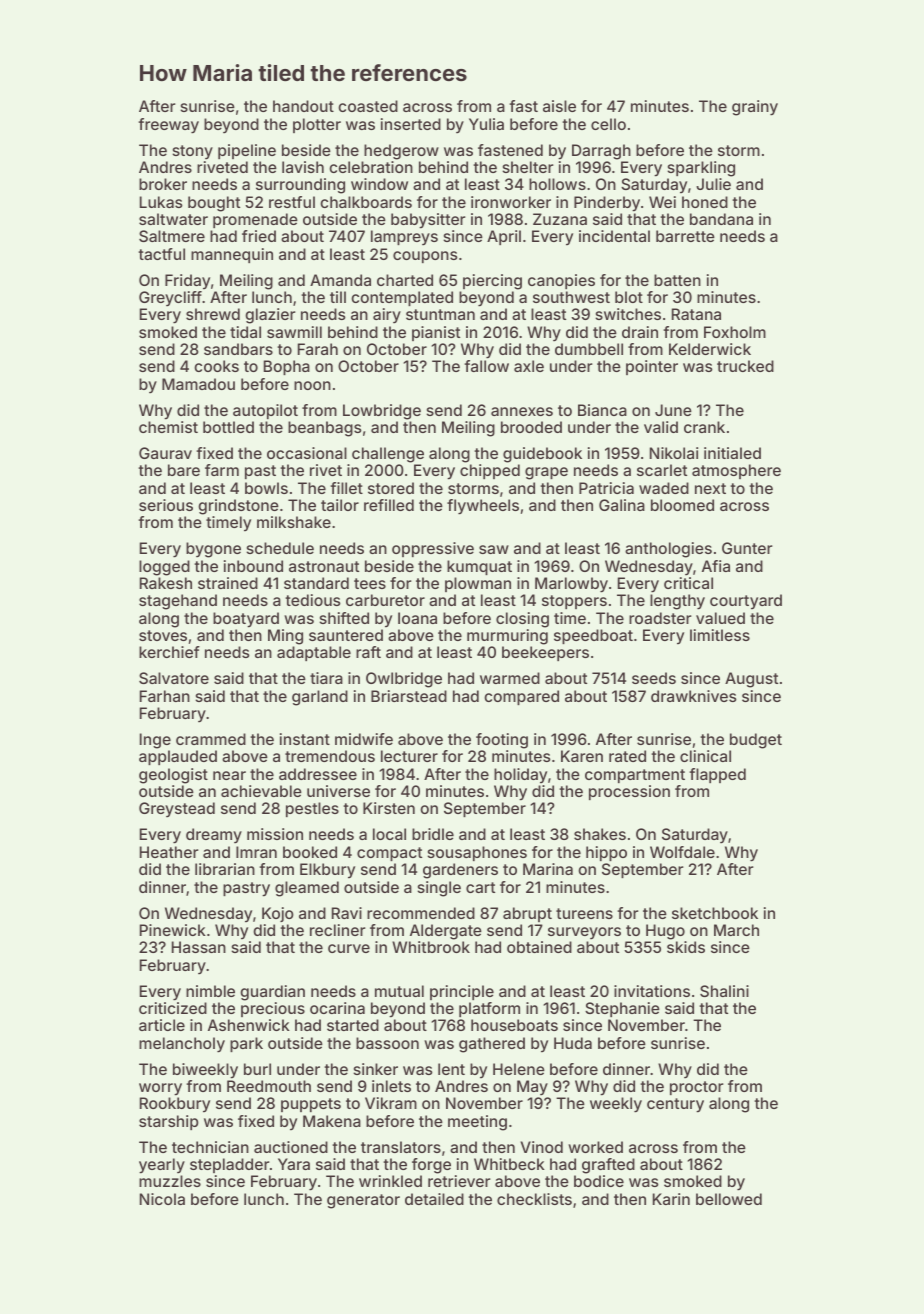 The image size is (924, 1314). I want to click on yearly, so click(162, 1166).
